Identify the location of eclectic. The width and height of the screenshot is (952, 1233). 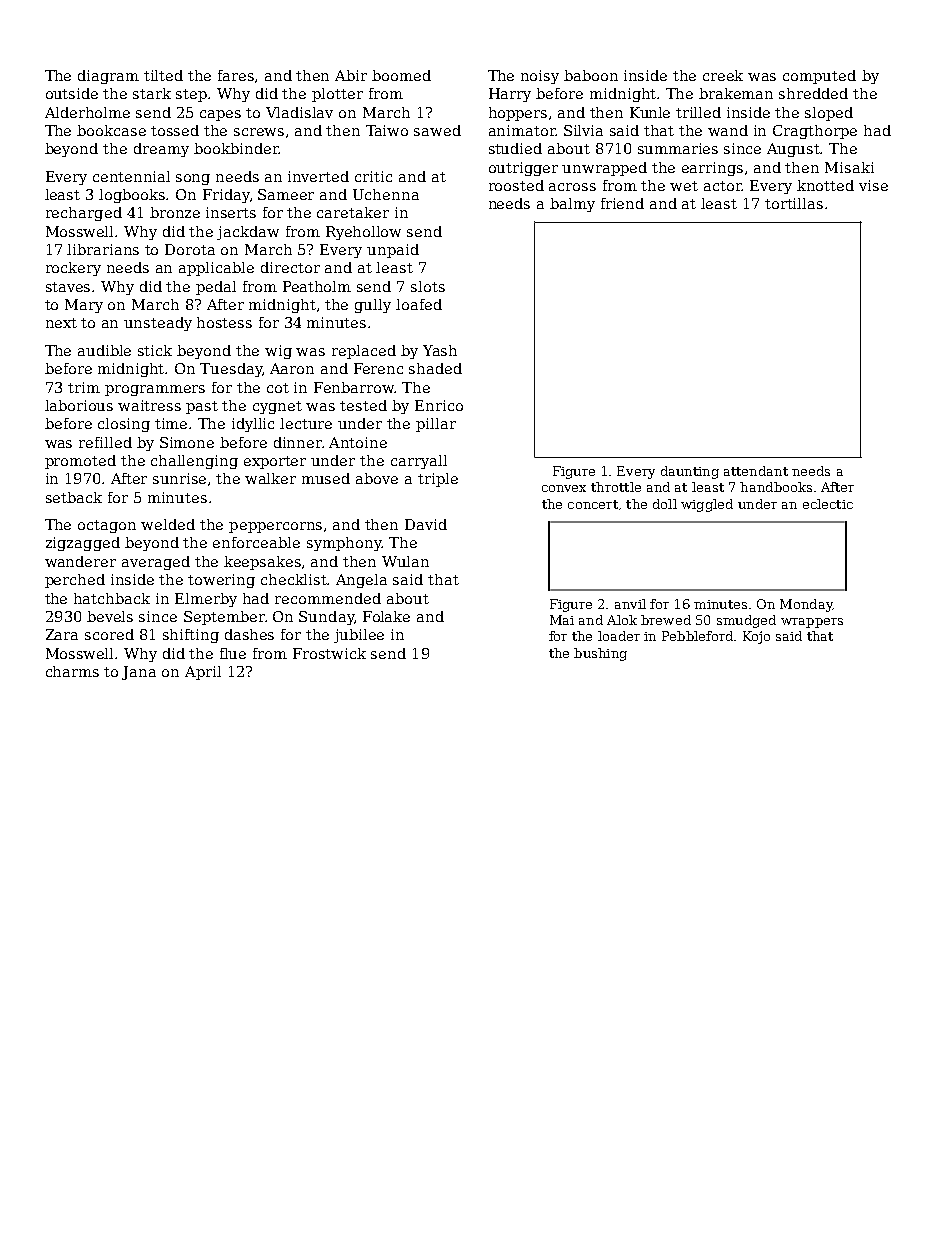
(828, 504).
